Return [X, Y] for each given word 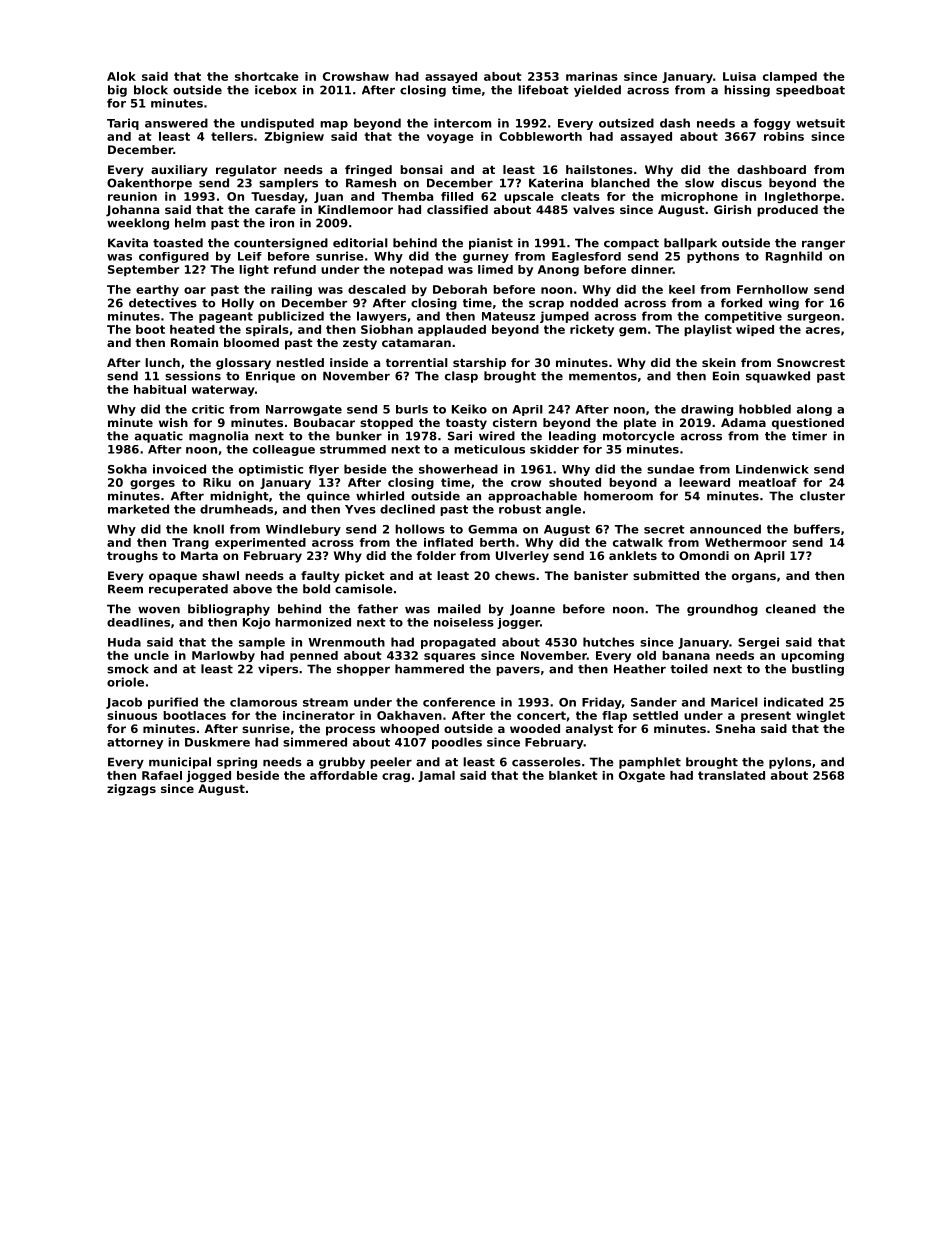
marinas [592, 76]
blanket [573, 775]
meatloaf [768, 482]
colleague [284, 450]
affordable [344, 775]
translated [731, 775]
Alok [121, 76]
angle [563, 510]
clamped [790, 77]
